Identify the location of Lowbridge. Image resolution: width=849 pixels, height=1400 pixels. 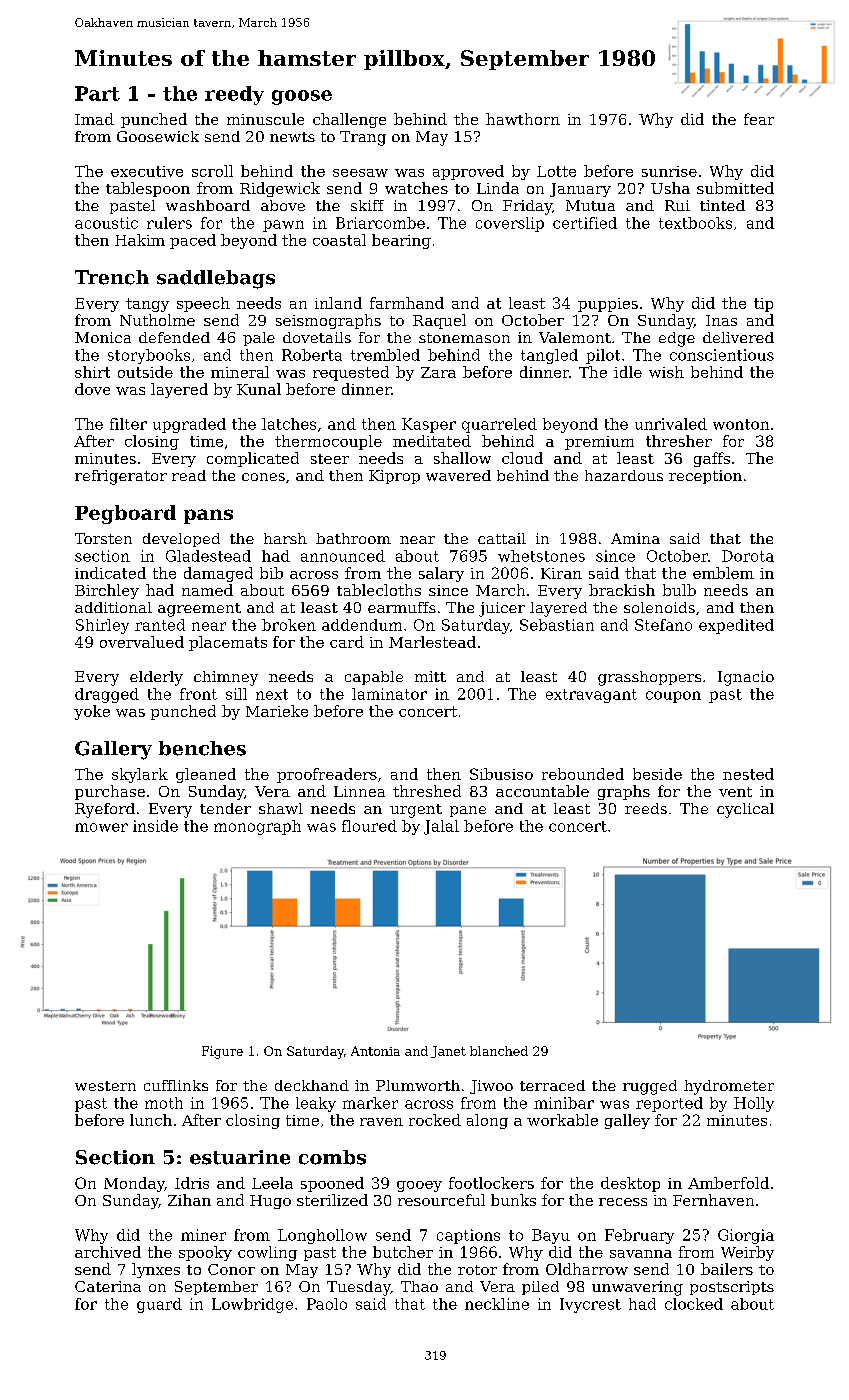
(252, 1305).
